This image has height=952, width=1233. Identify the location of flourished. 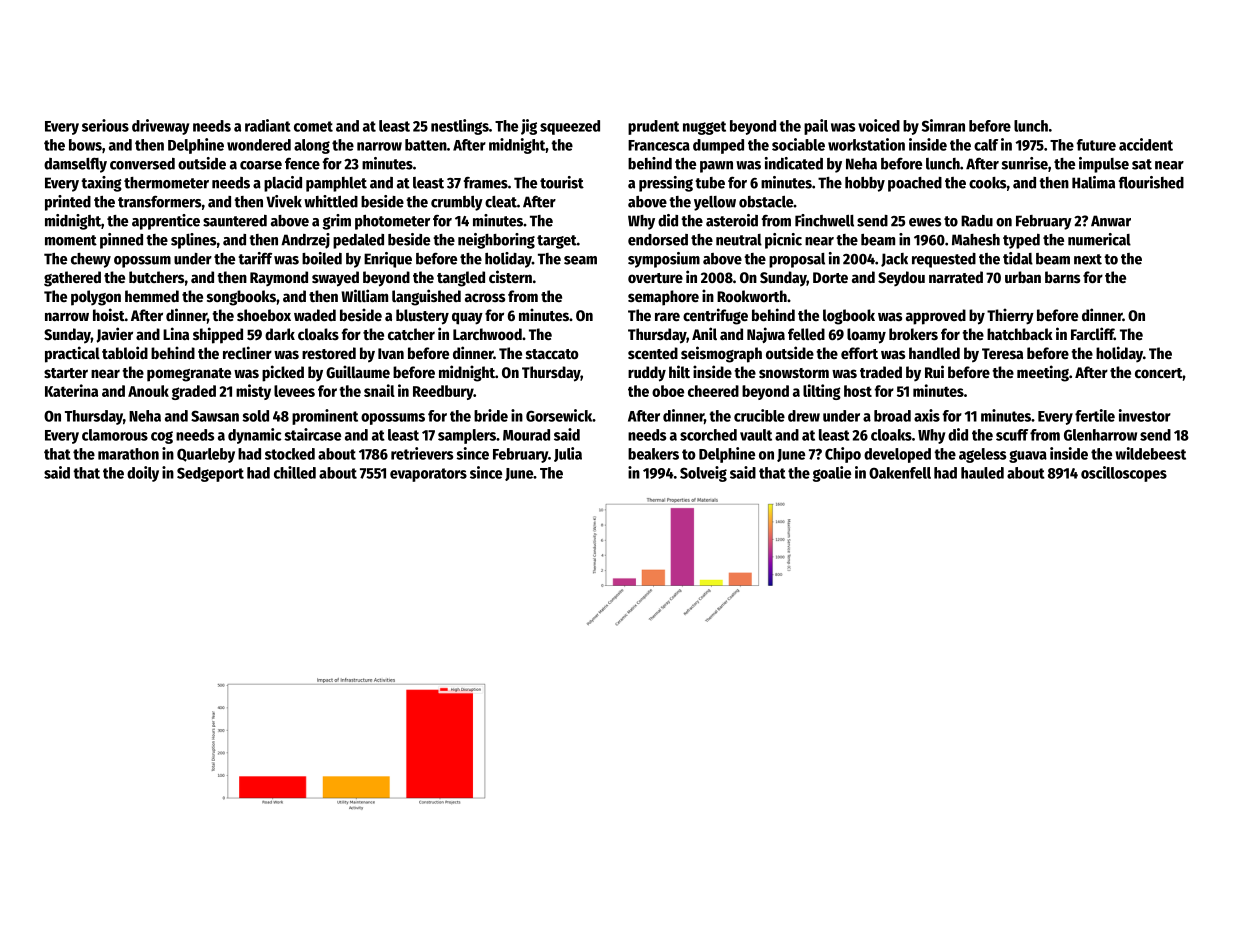
(1151, 182).
